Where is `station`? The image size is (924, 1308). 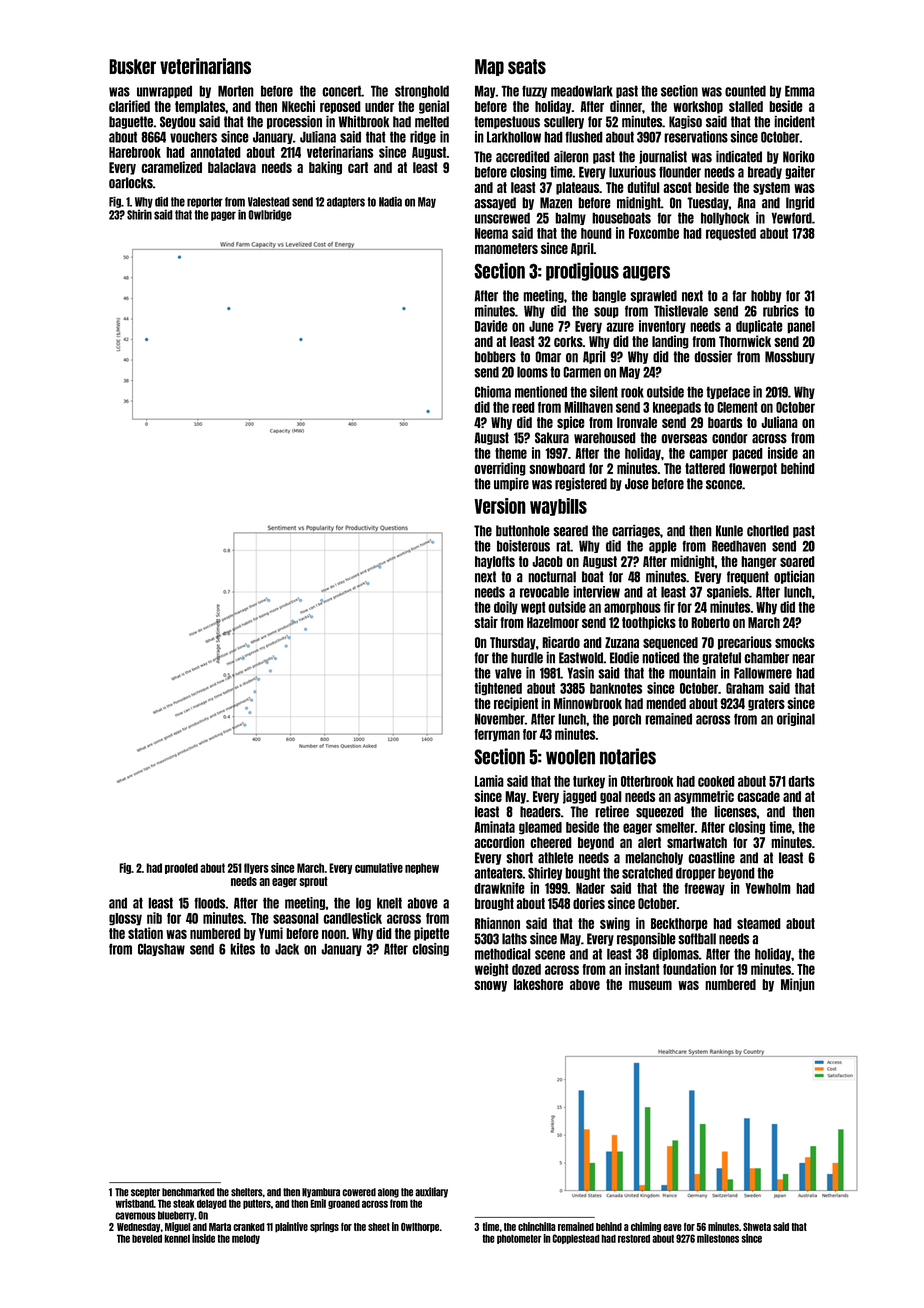 station is located at coordinates (145, 933).
